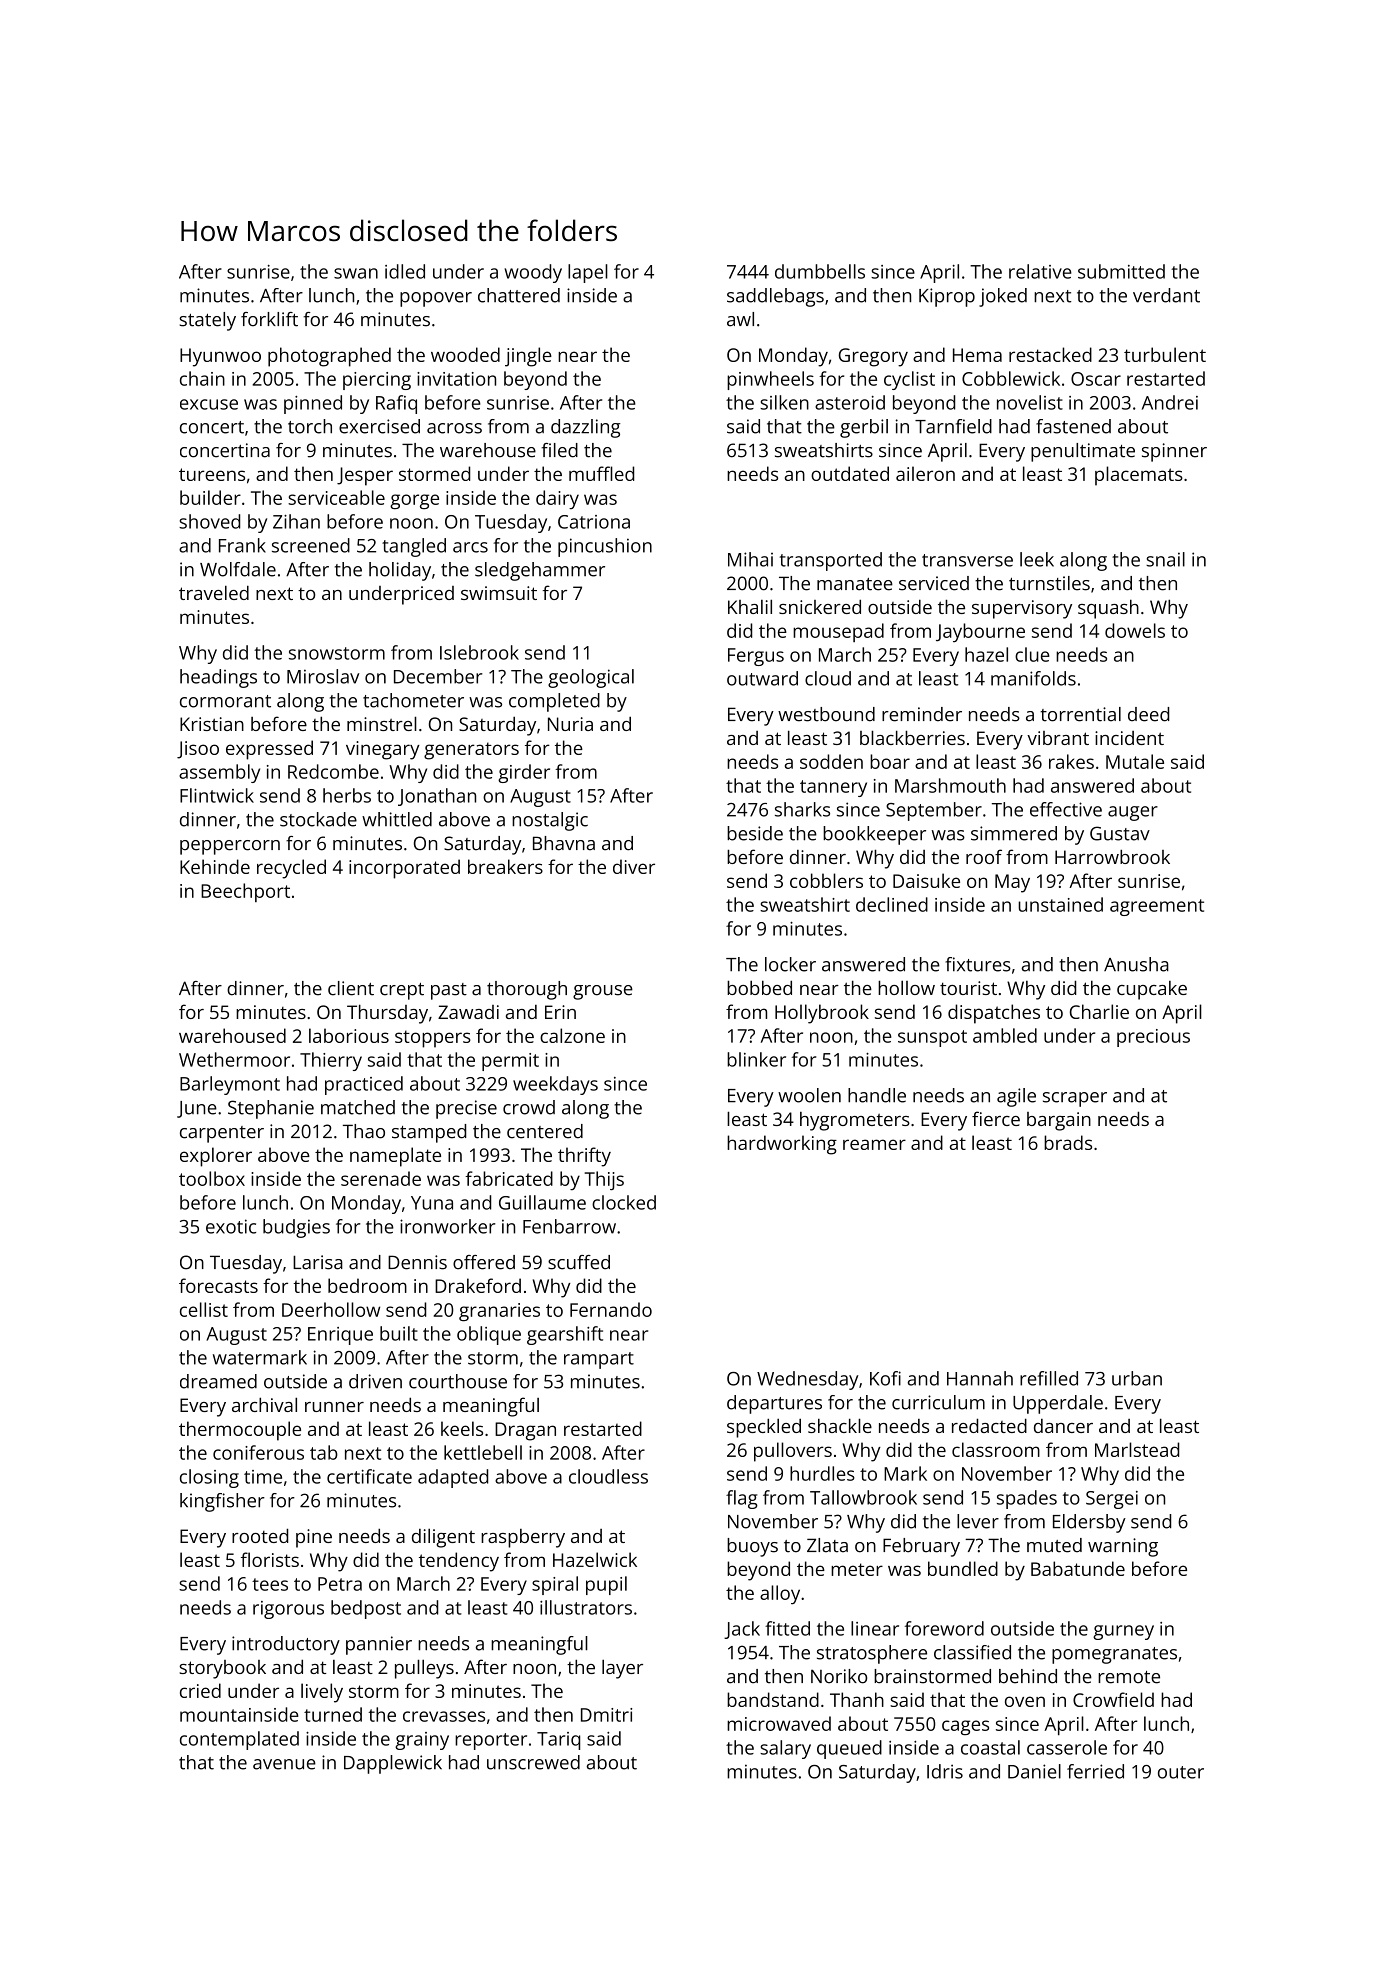 The image size is (1386, 1969). I want to click on unscrewed, so click(533, 1762).
